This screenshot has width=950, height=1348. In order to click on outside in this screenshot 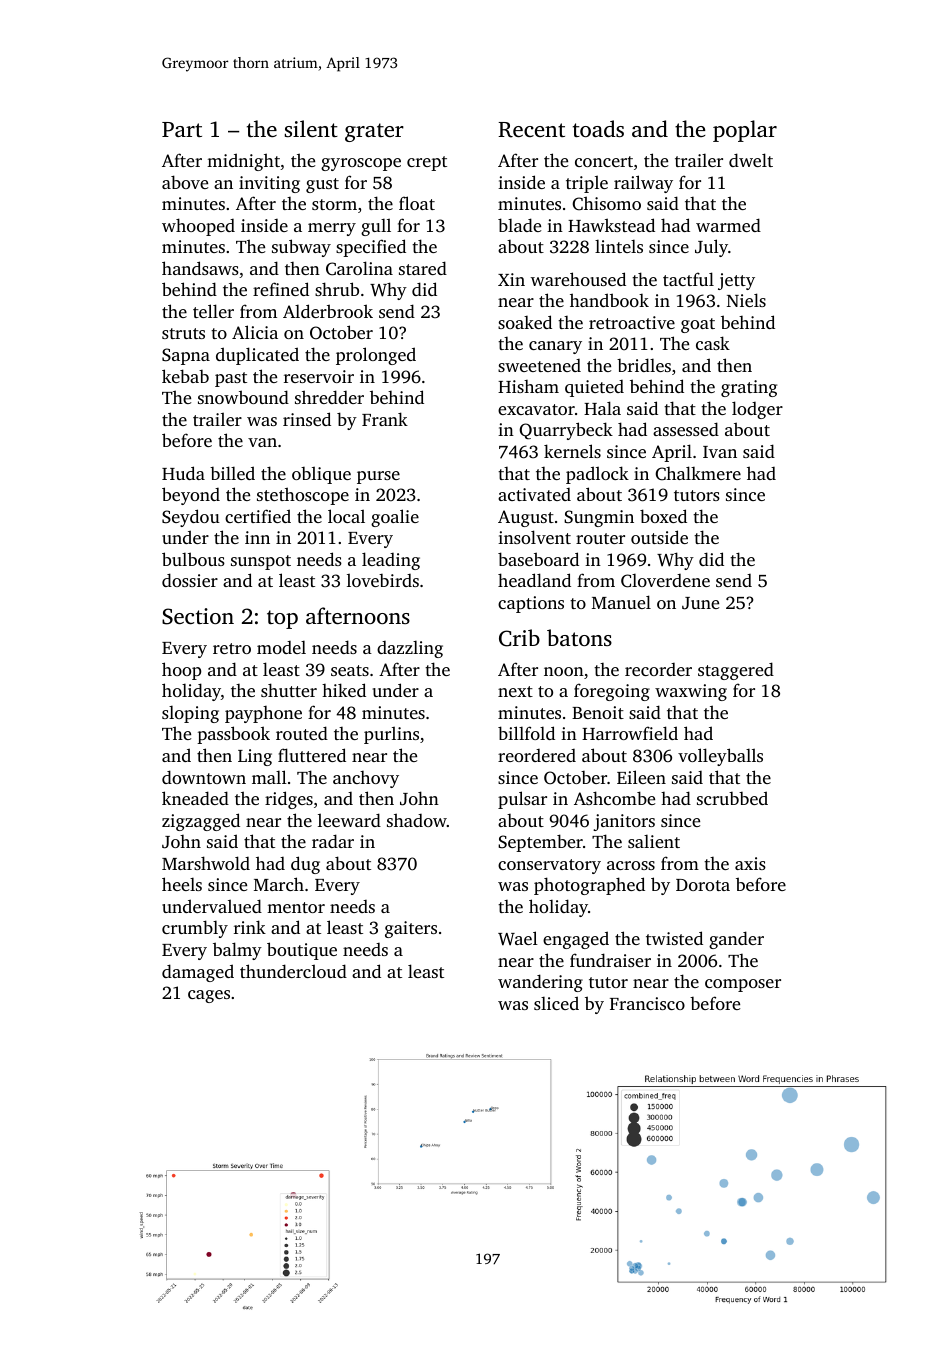, I will do `click(659, 537)`.
